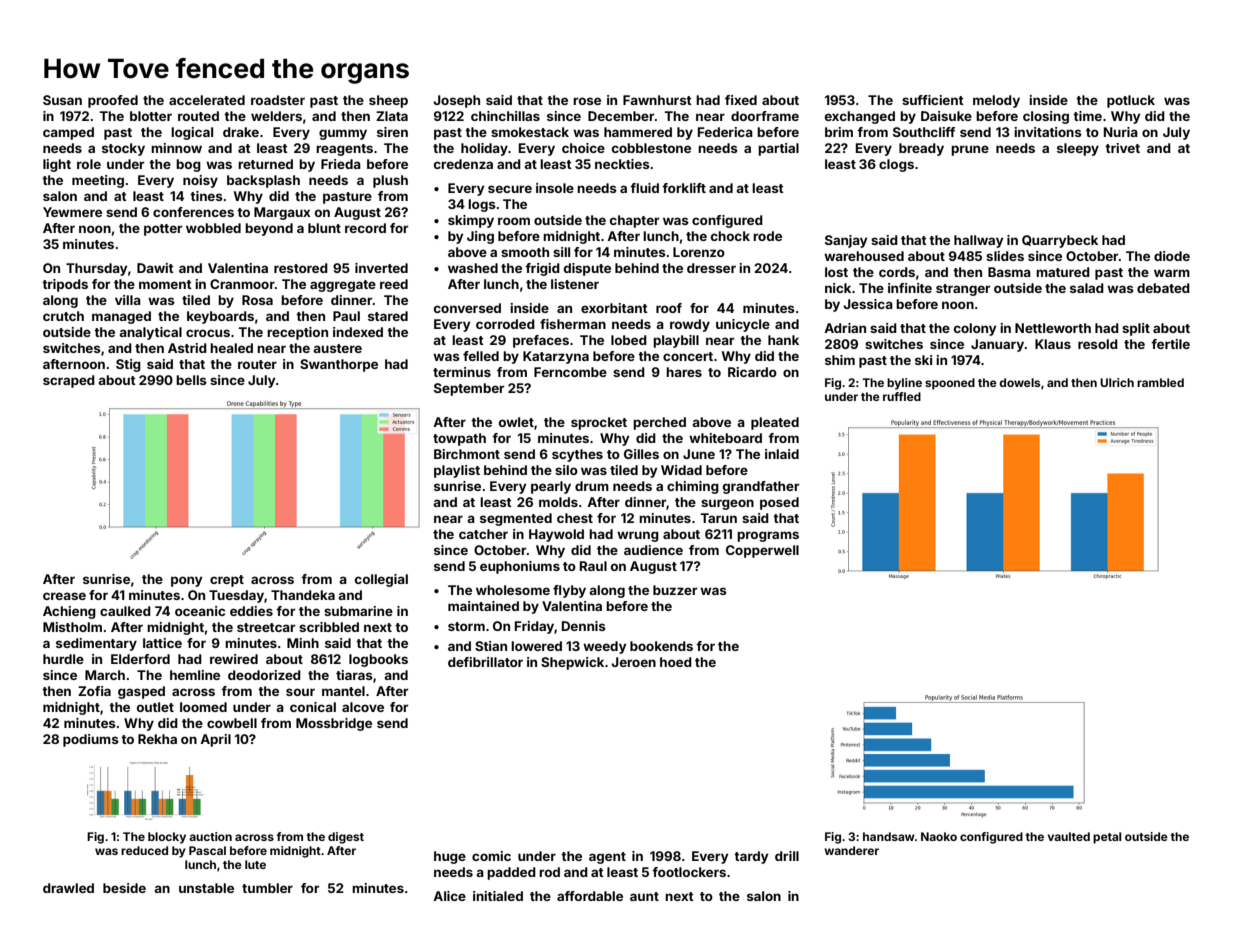 The width and height of the screenshot is (1233, 952). What do you see at coordinates (921, 149) in the screenshot?
I see `bready` at bounding box center [921, 149].
